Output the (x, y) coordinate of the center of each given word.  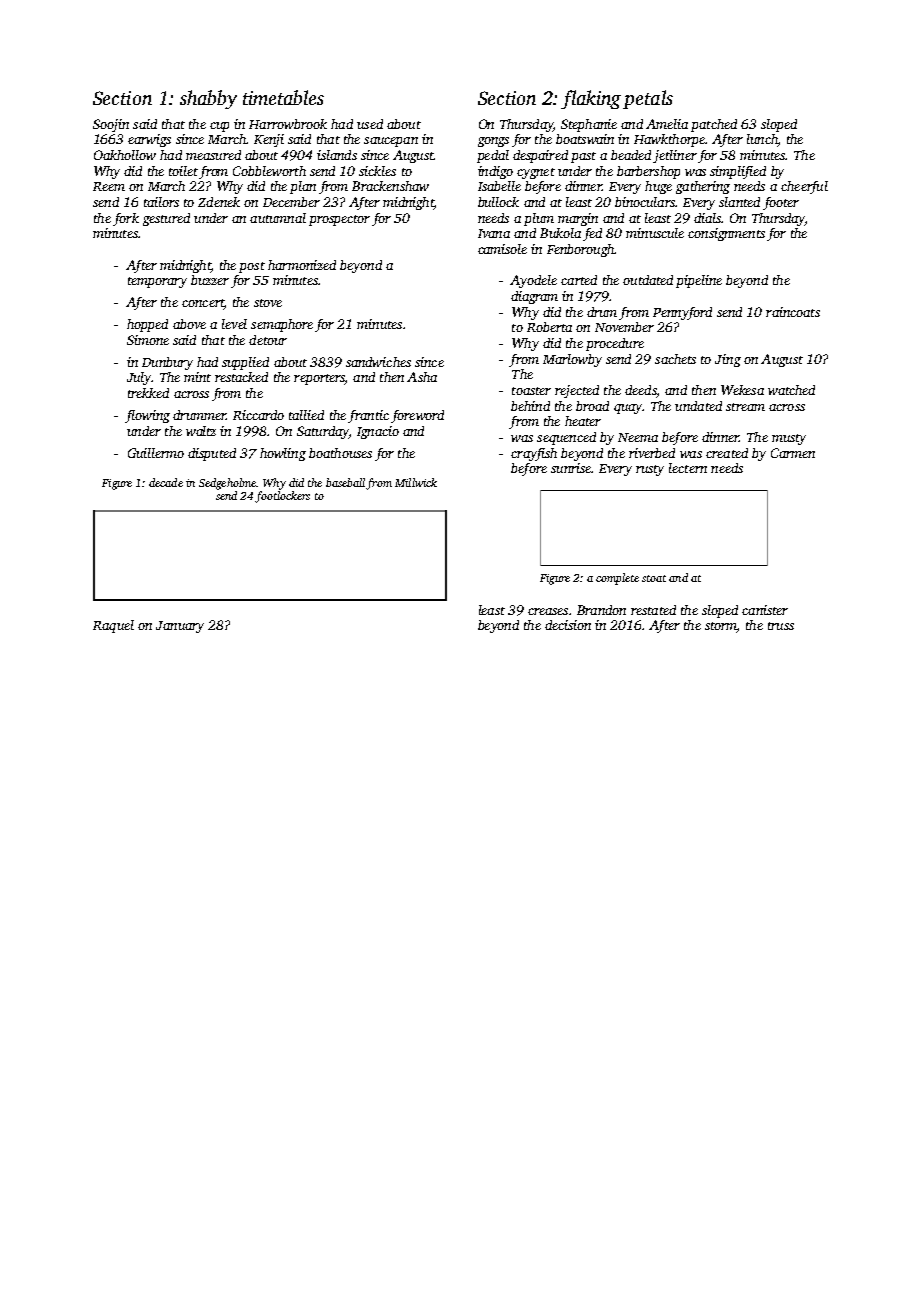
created (727, 453)
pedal (493, 156)
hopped (147, 325)
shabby (208, 99)
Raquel (113, 626)
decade (166, 482)
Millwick (416, 482)
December (291, 202)
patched (714, 125)
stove (268, 303)
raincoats (793, 312)
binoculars (645, 202)
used (370, 124)
